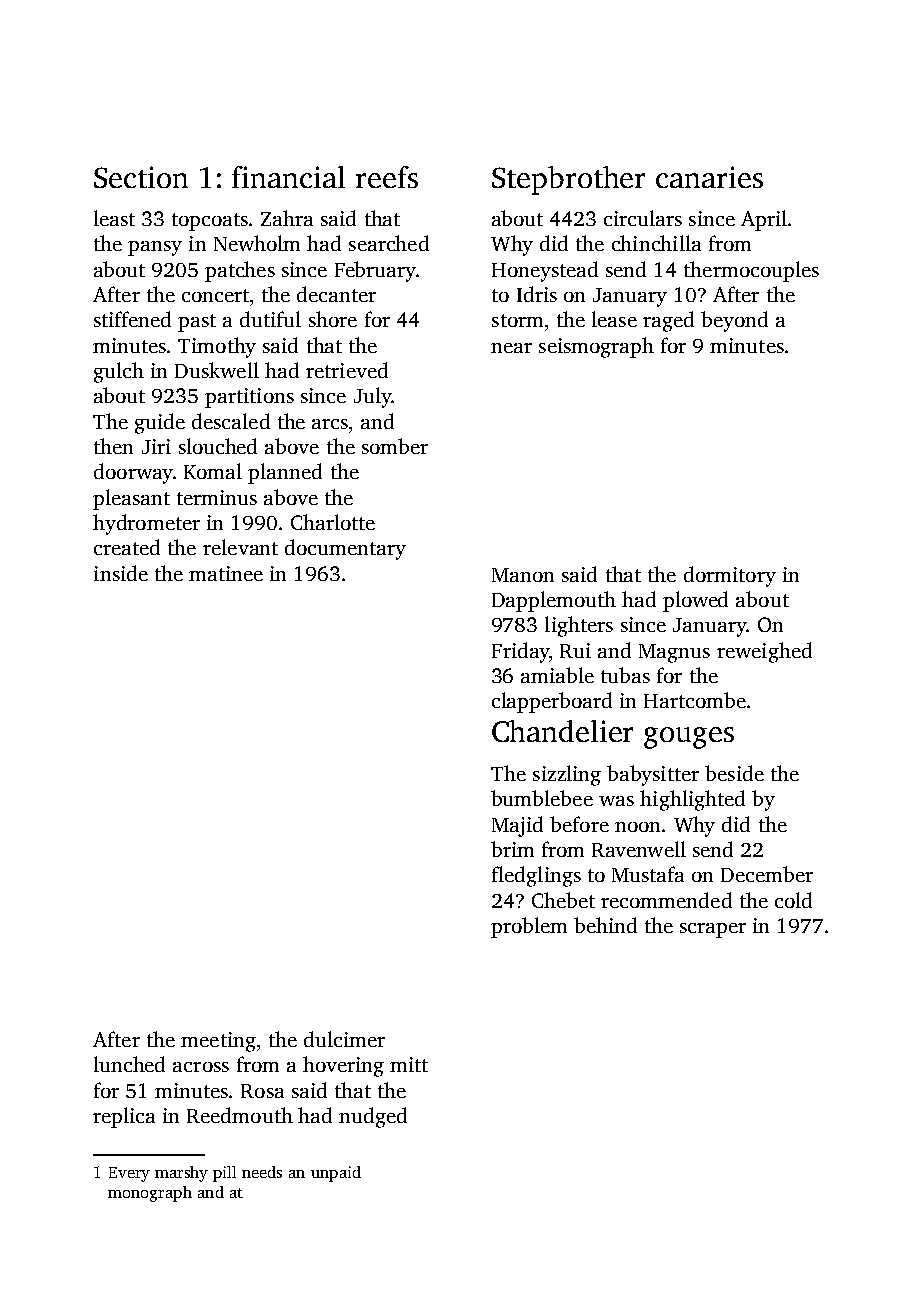 The image size is (924, 1311). I want to click on Stepbrother, so click(568, 180).
